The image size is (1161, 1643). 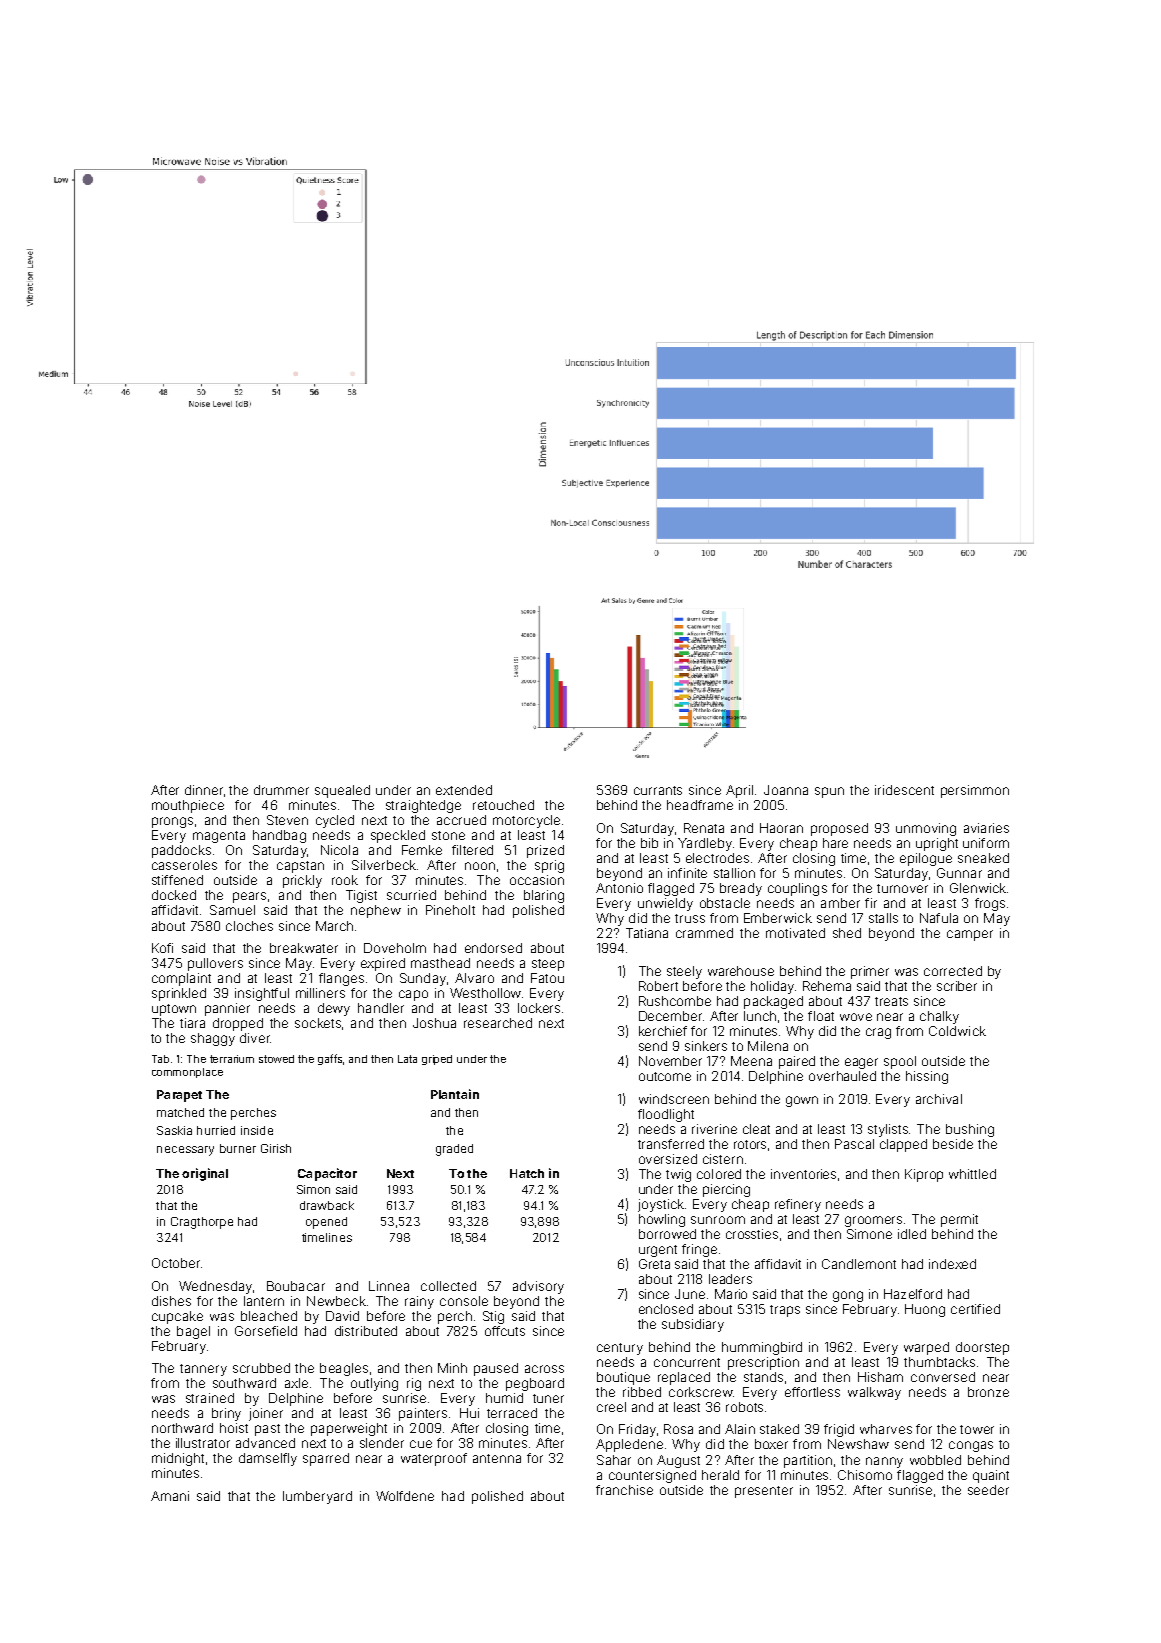 What do you see at coordinates (972, 1174) in the screenshot?
I see `whittled` at bounding box center [972, 1174].
